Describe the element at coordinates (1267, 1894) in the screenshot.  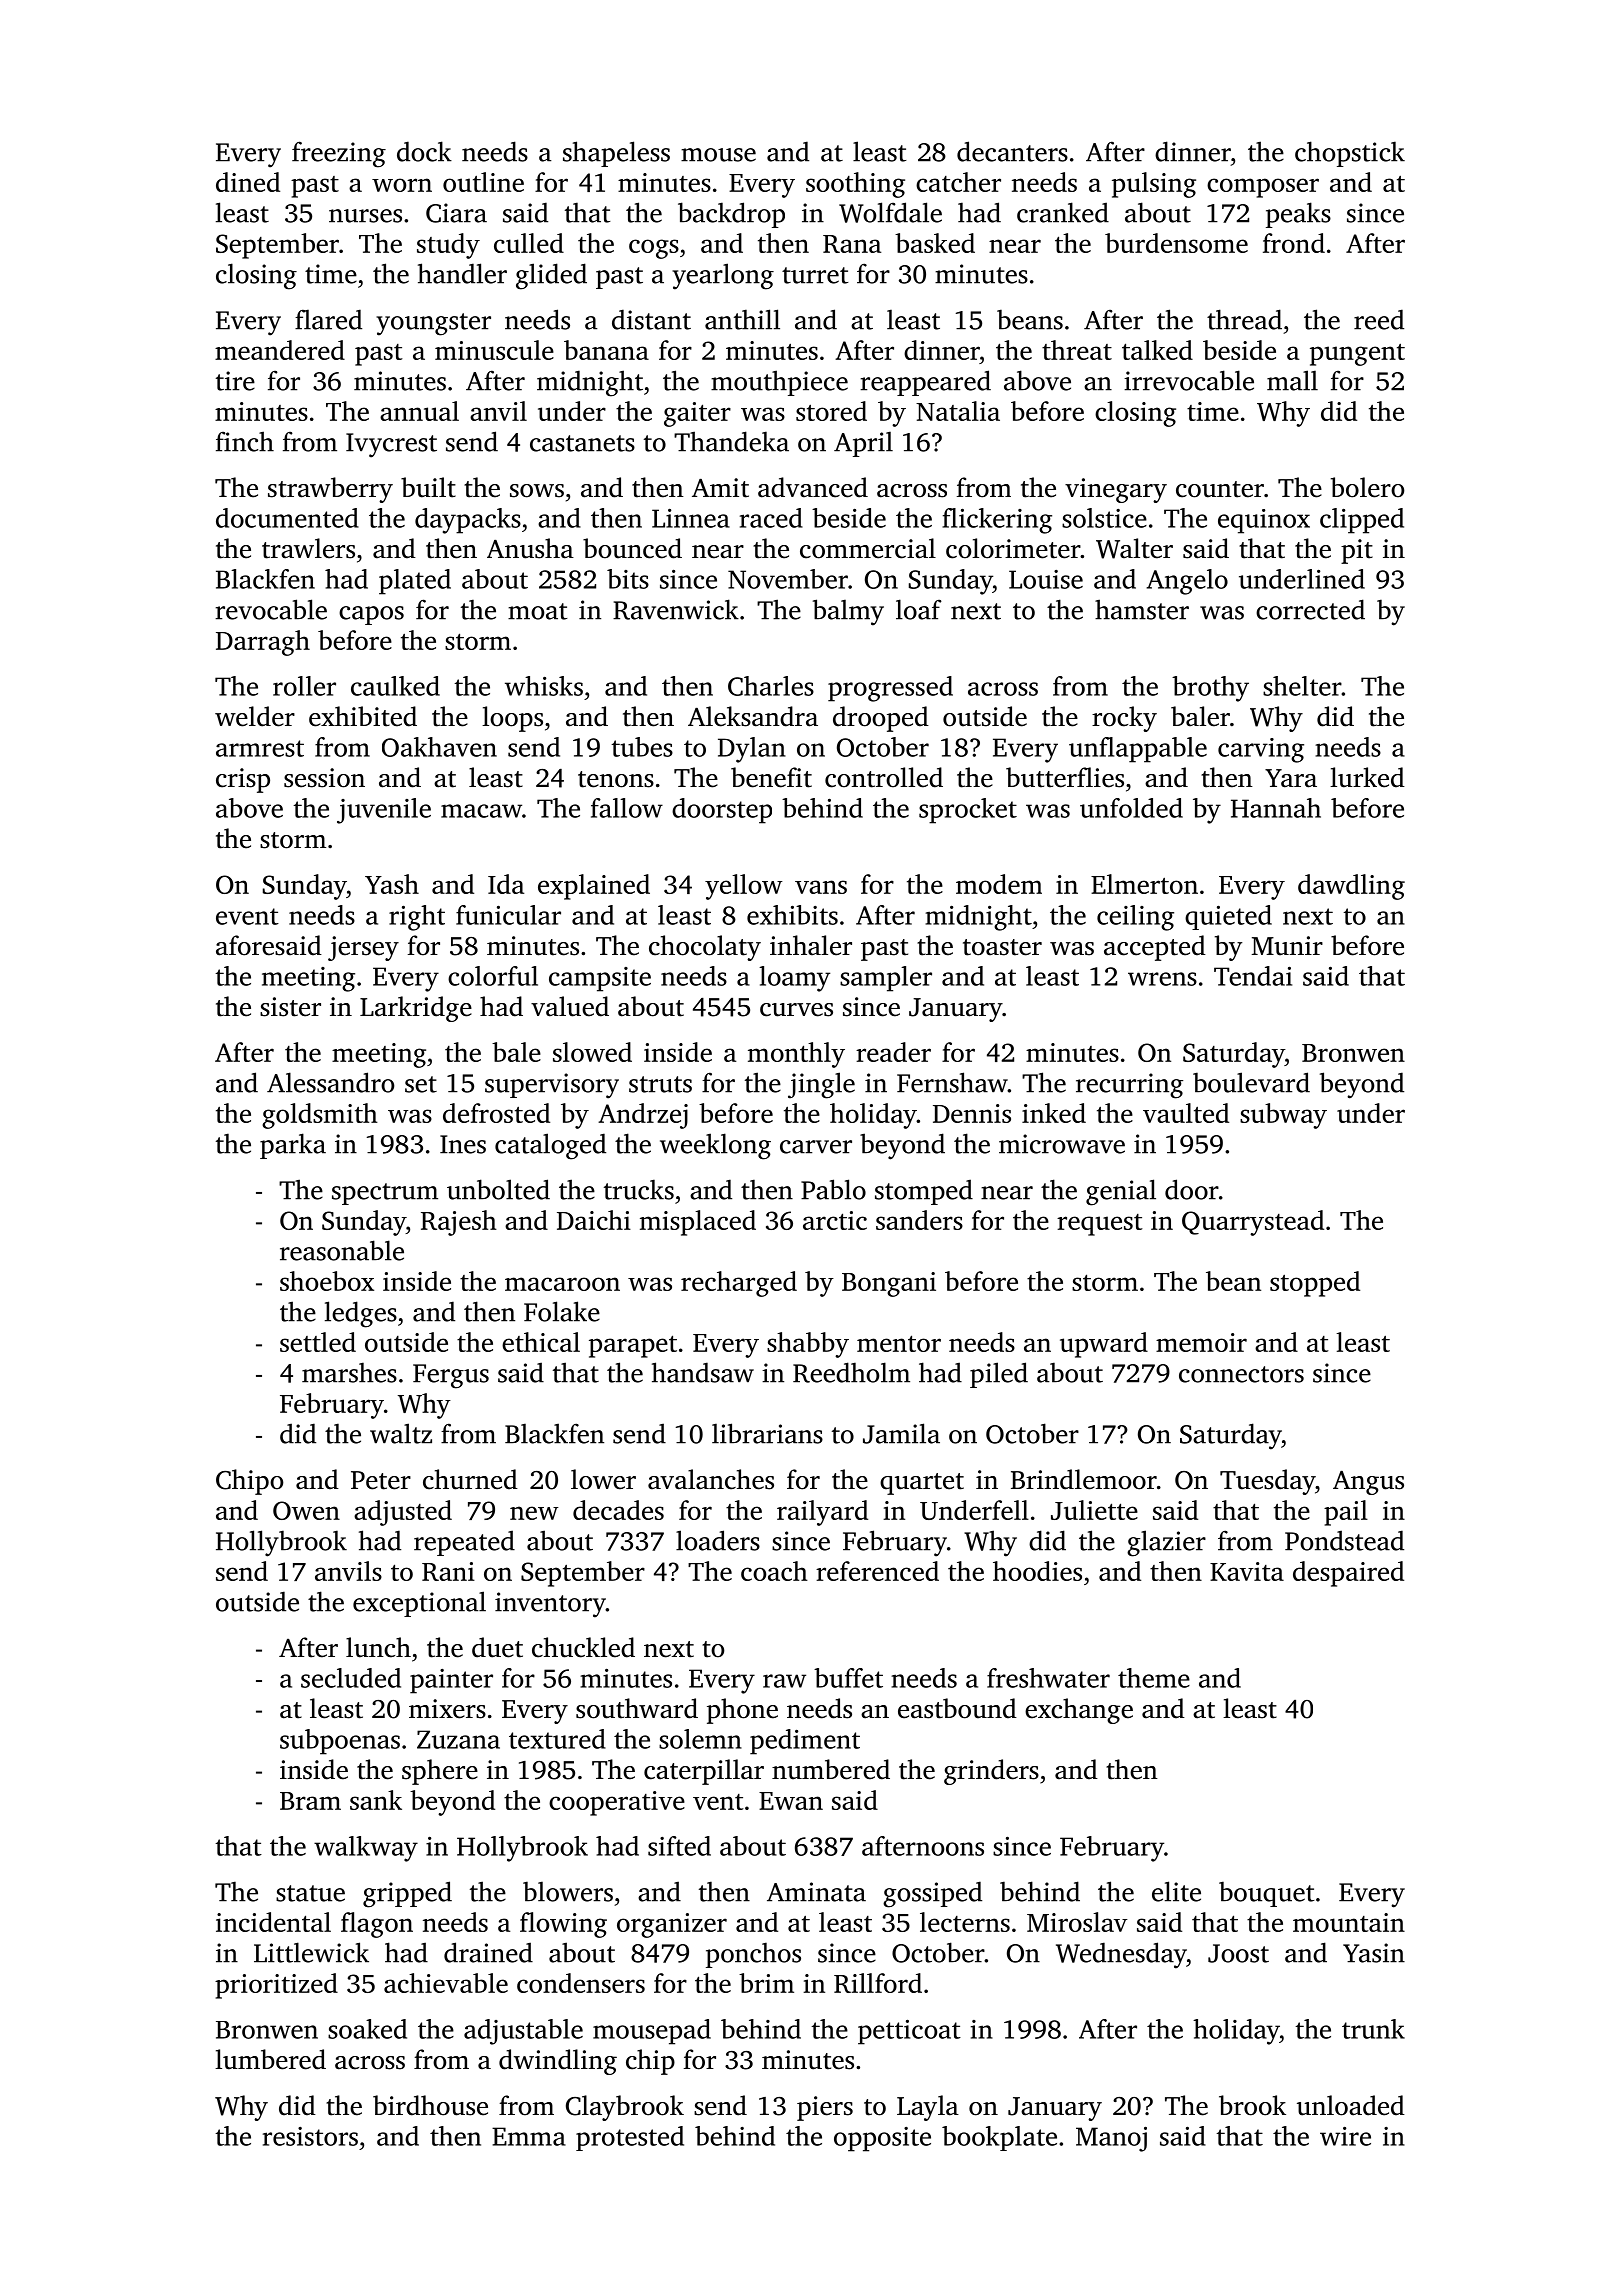
I see `bouquet` at that location.
